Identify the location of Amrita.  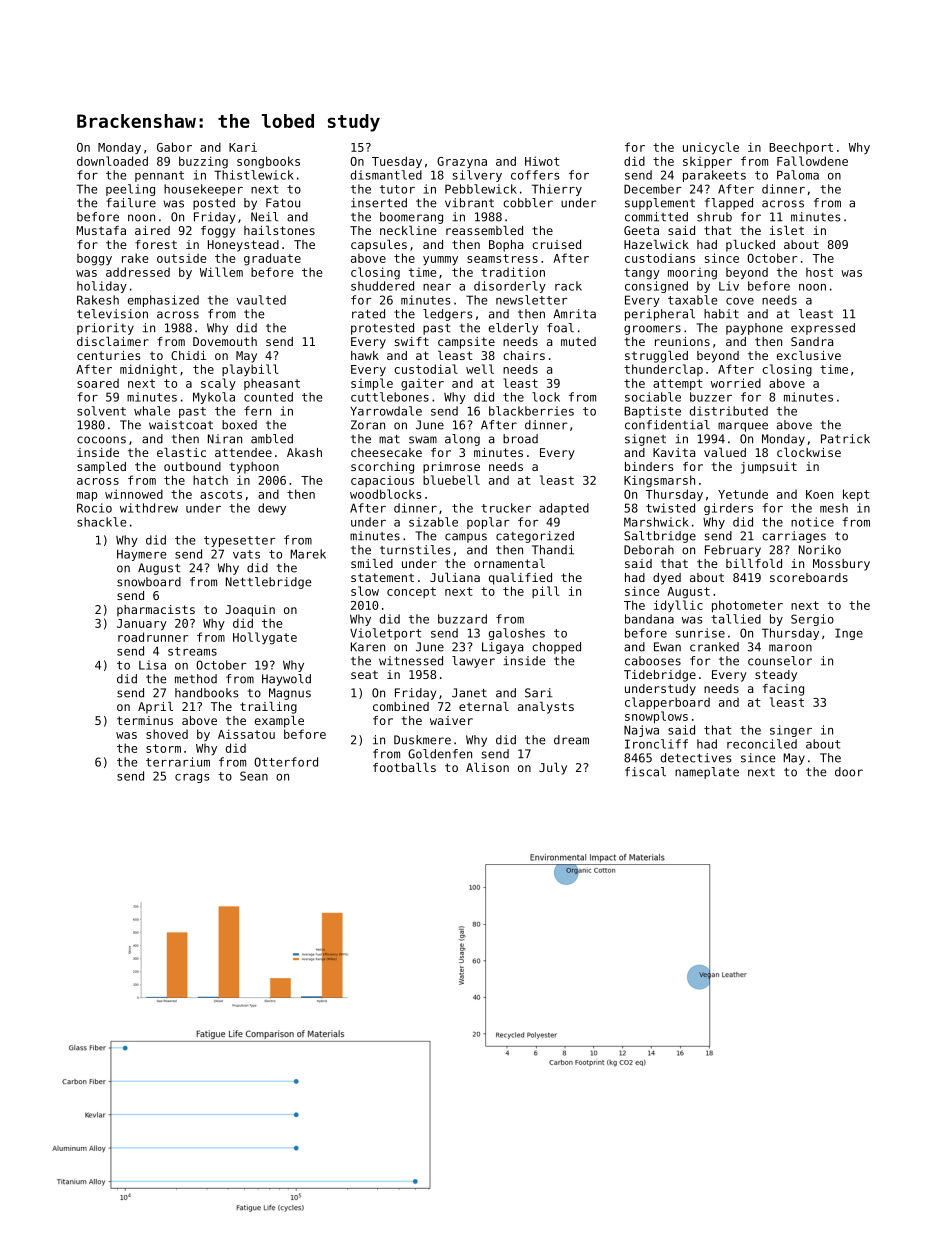
(574, 314).
